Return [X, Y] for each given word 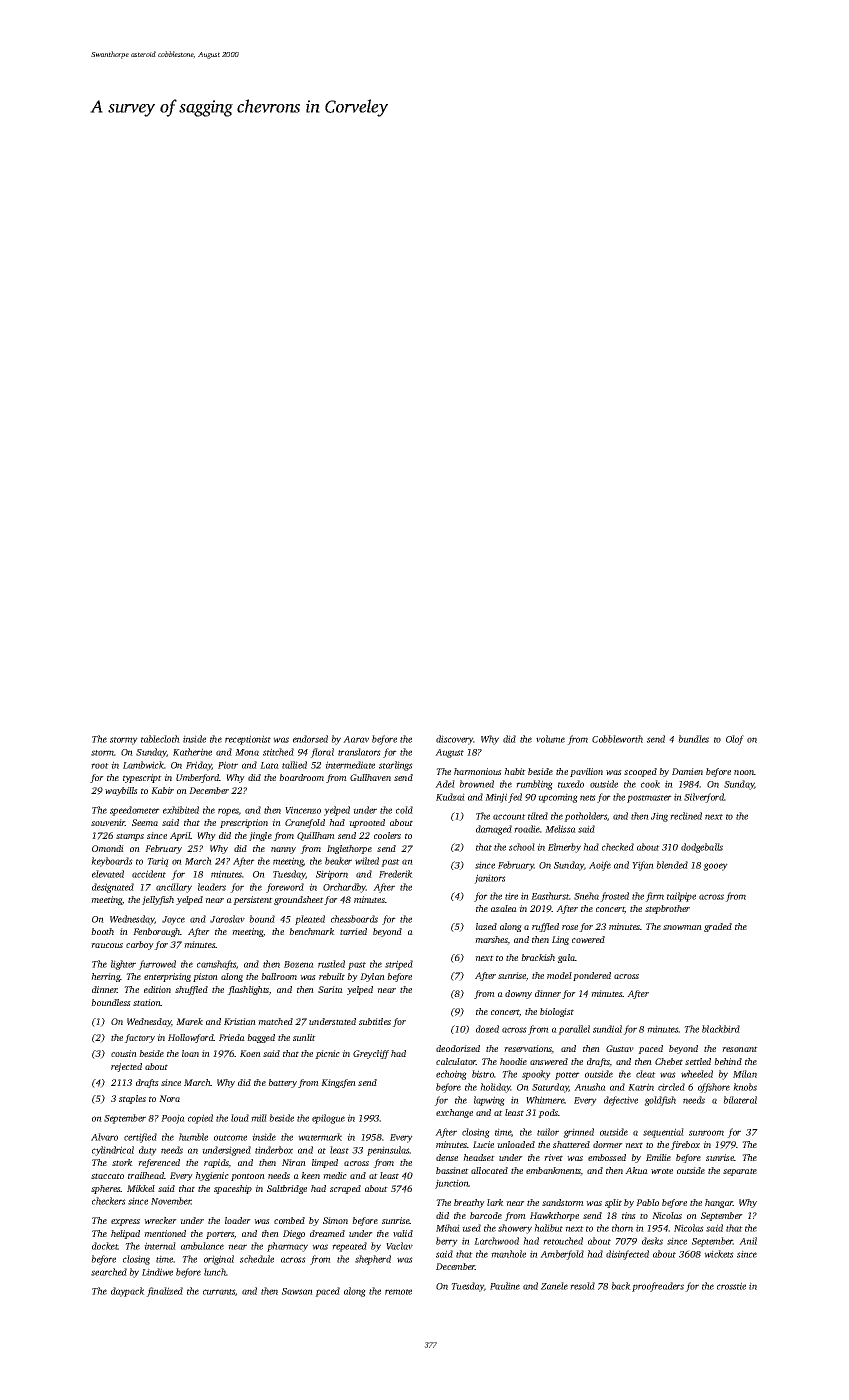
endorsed [310, 739]
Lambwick [143, 765]
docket [105, 1246]
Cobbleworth [617, 739]
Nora [169, 1098]
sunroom [706, 1133]
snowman [682, 927]
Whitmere [545, 1100]
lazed [486, 926]
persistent [253, 900]
